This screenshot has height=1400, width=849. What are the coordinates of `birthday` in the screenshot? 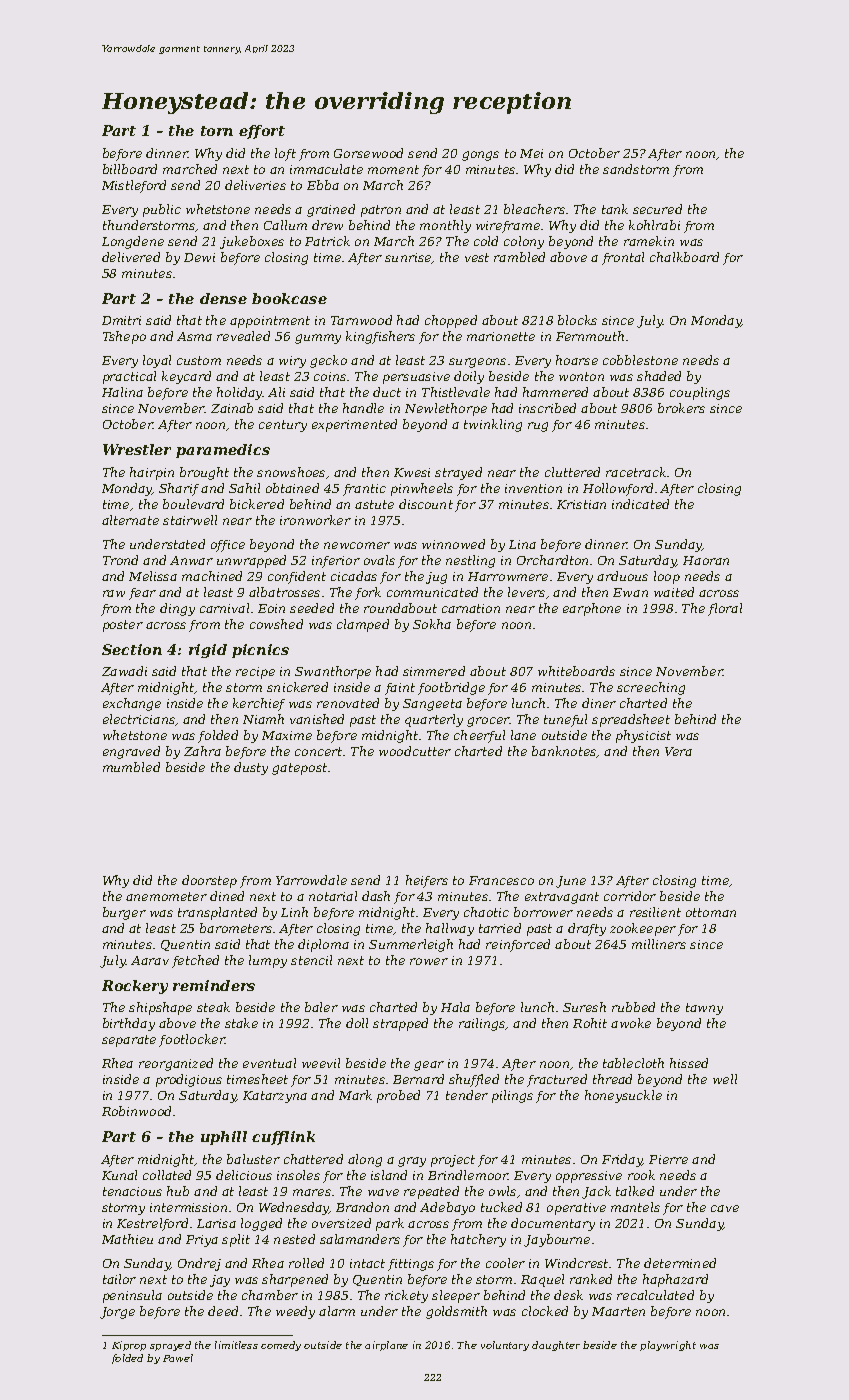 It's located at (129, 1024).
